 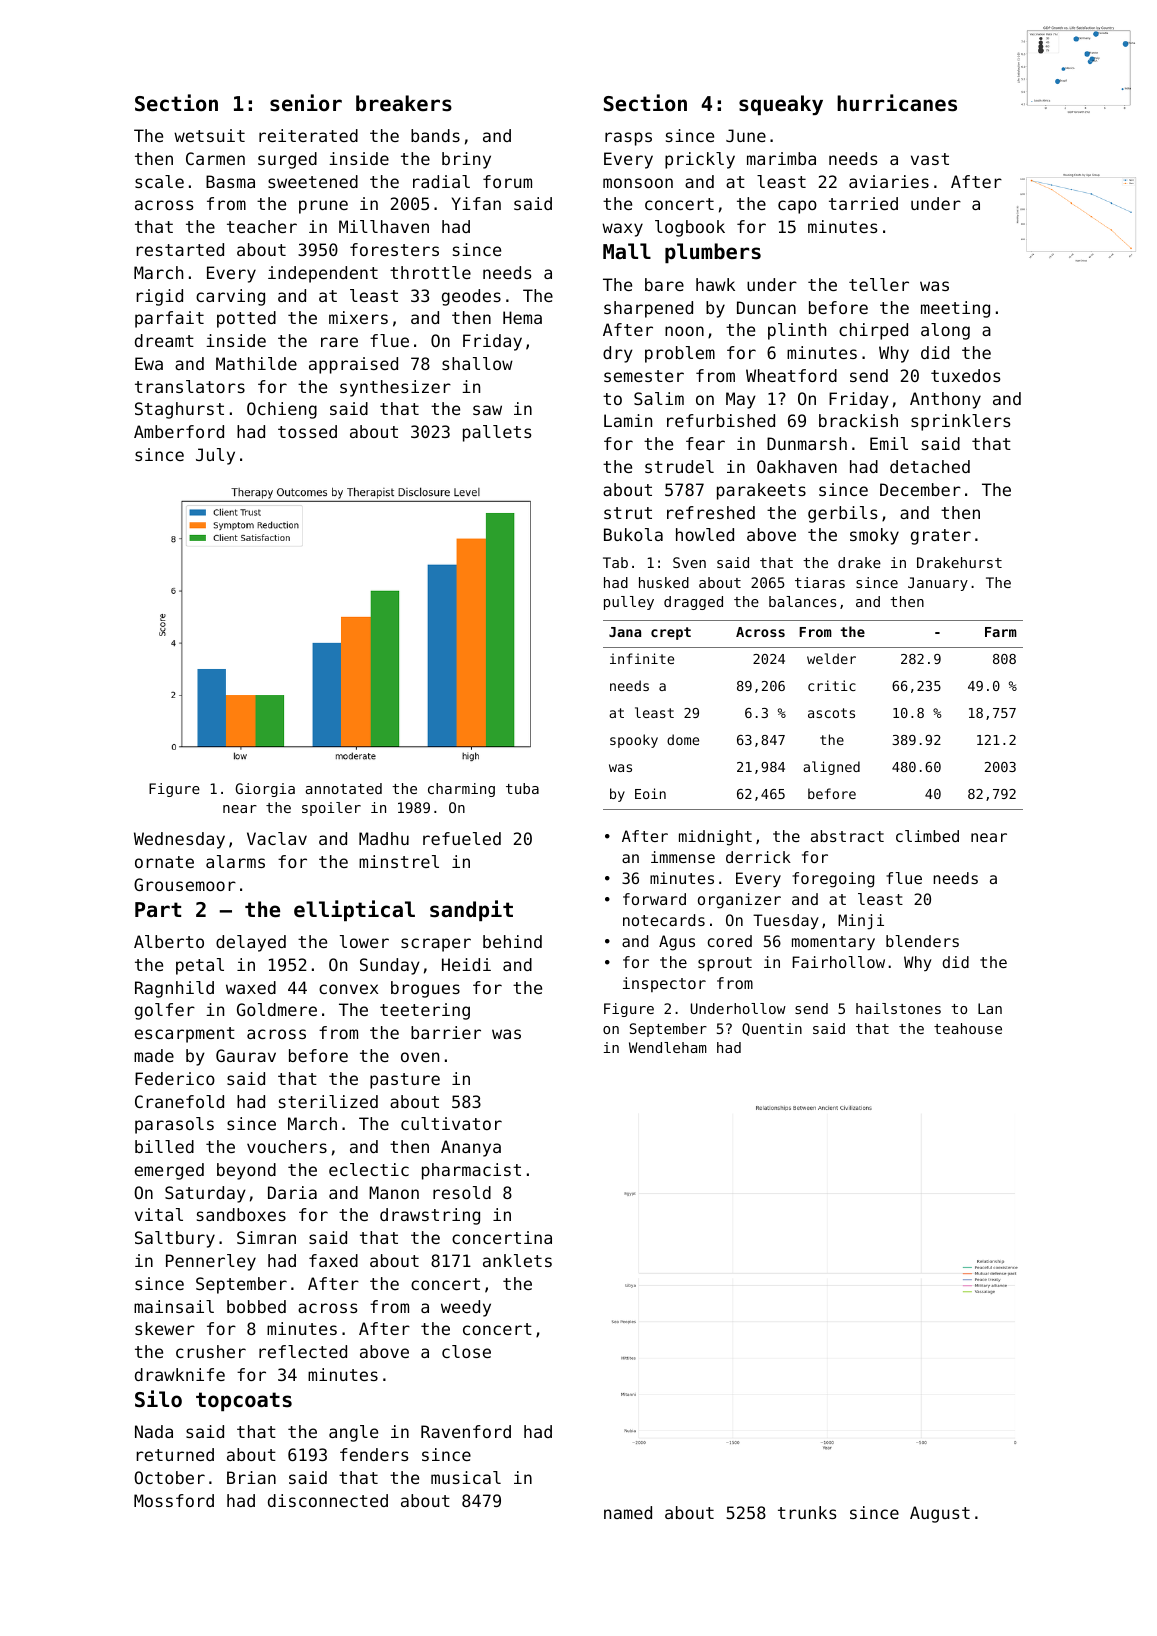 I want to click on Brian, so click(x=251, y=1477).
